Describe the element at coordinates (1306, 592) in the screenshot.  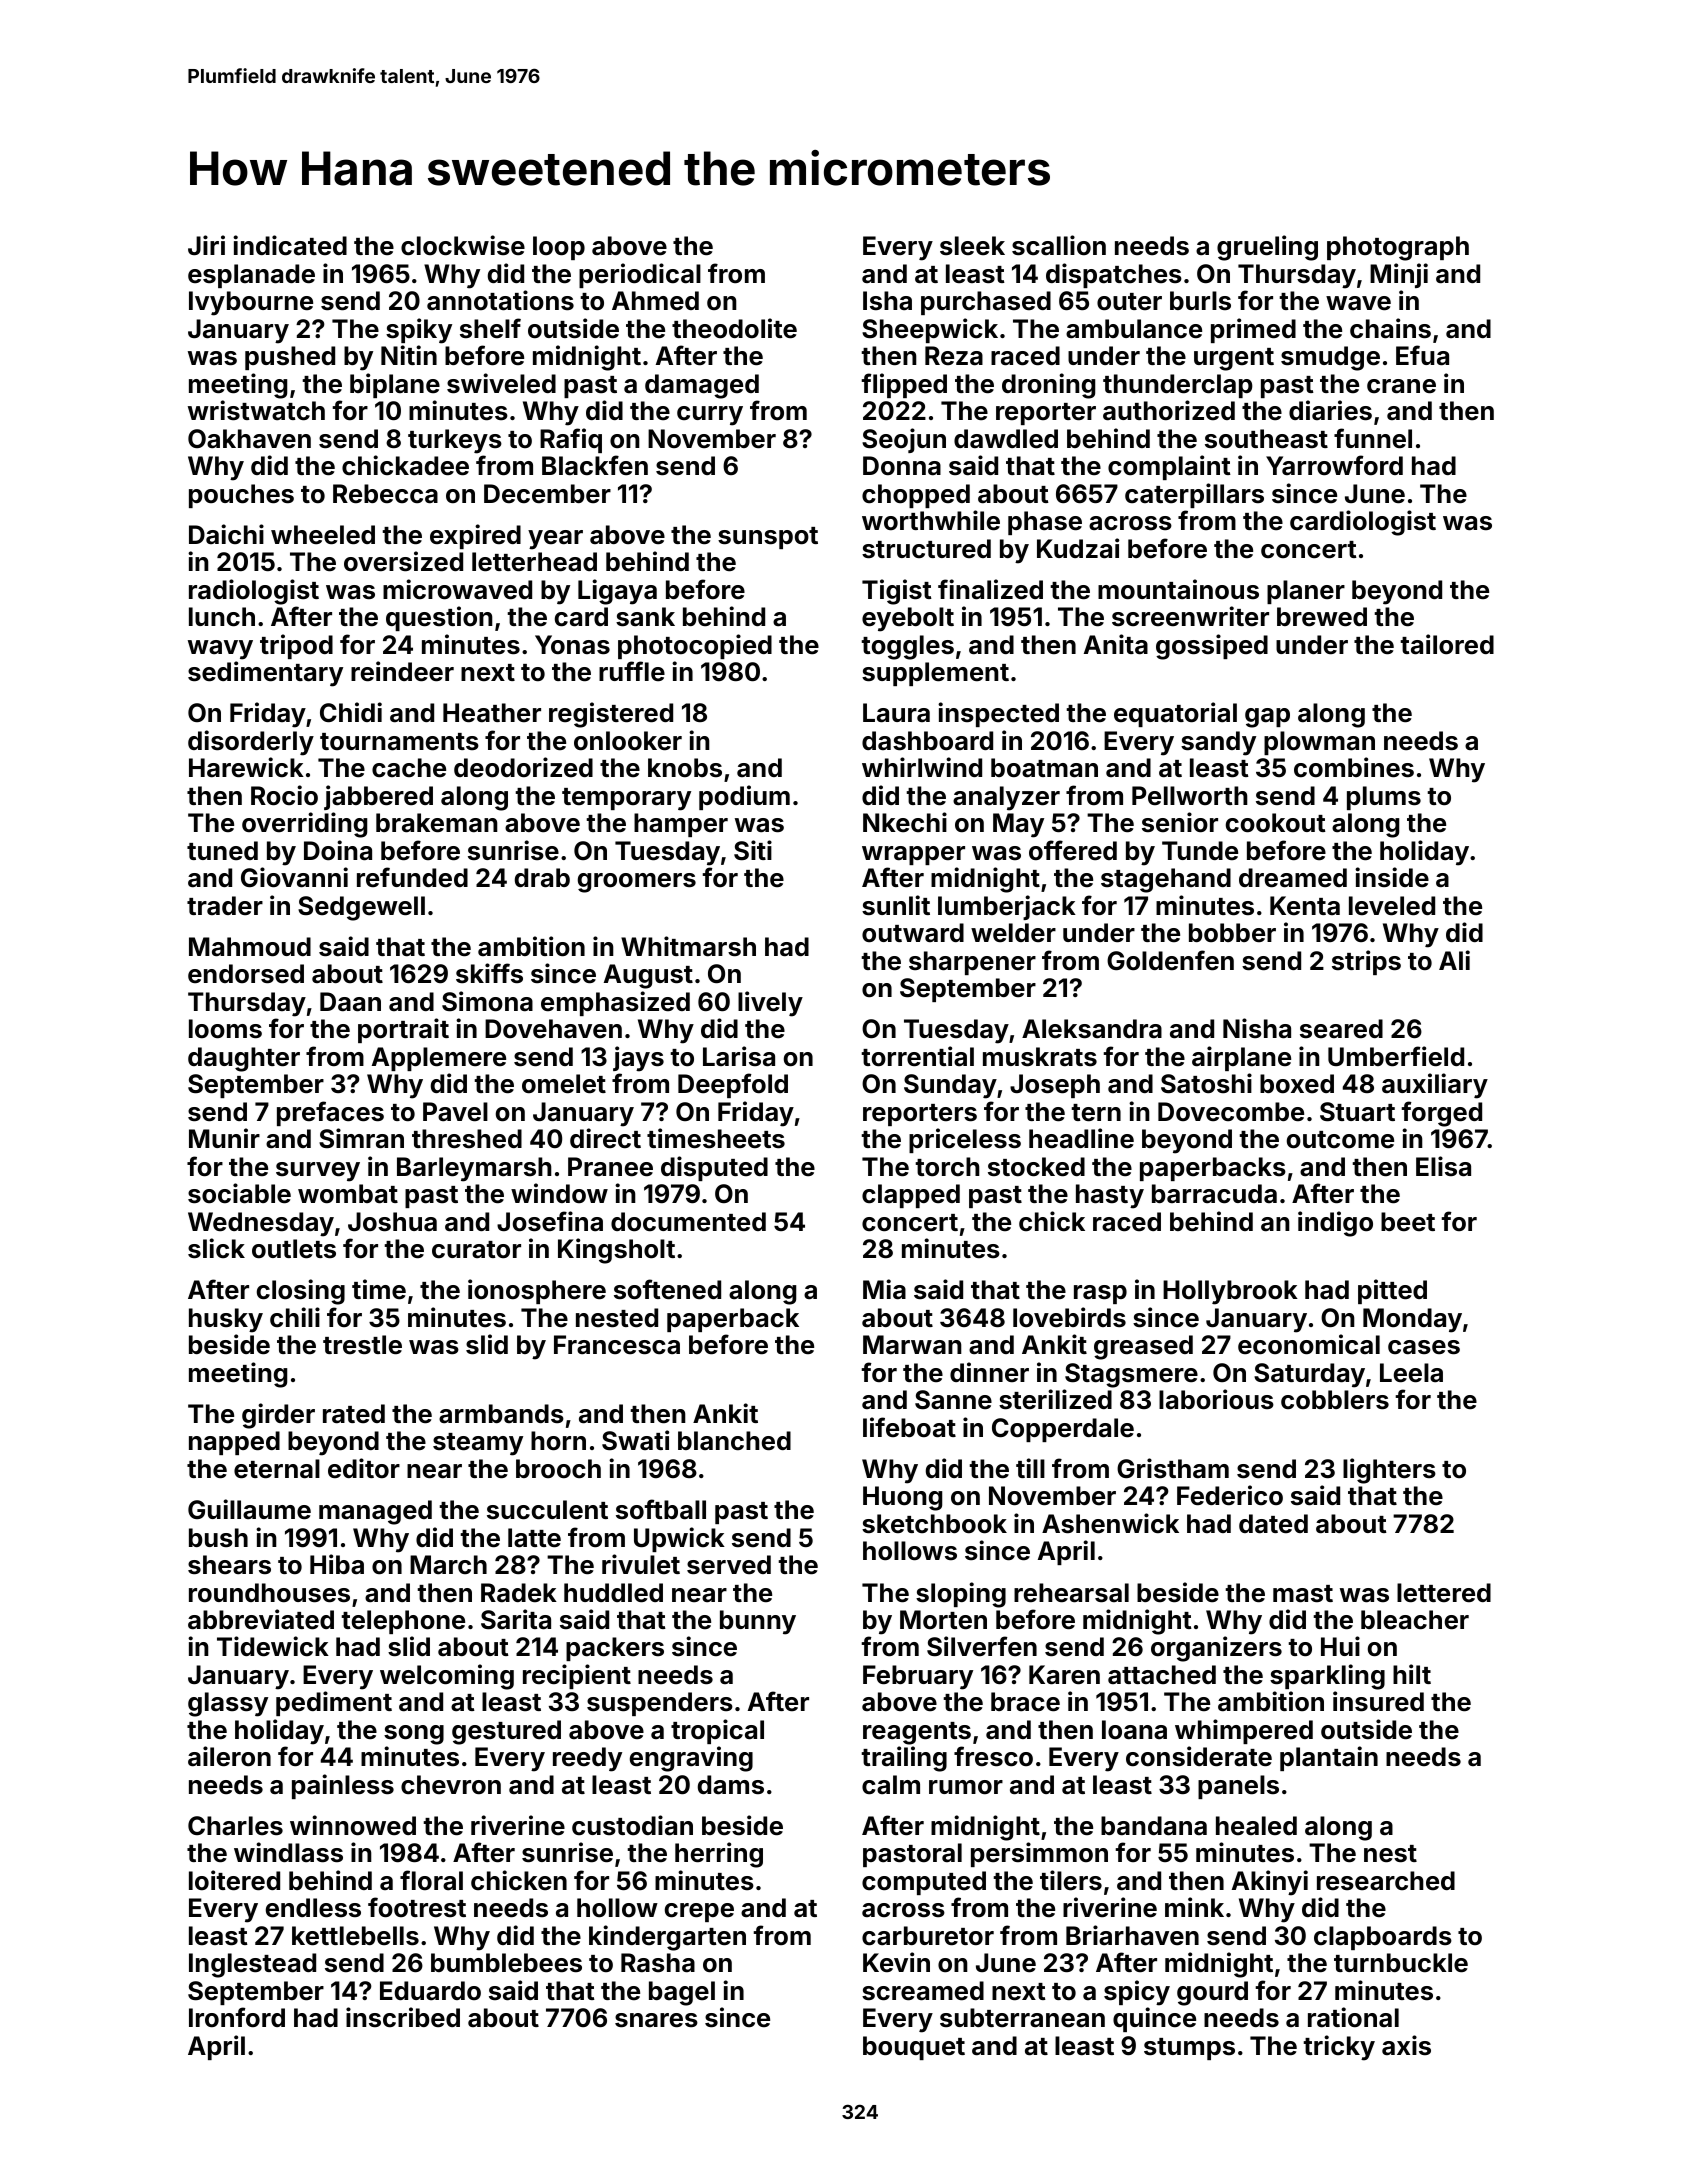
I see `planer` at that location.
